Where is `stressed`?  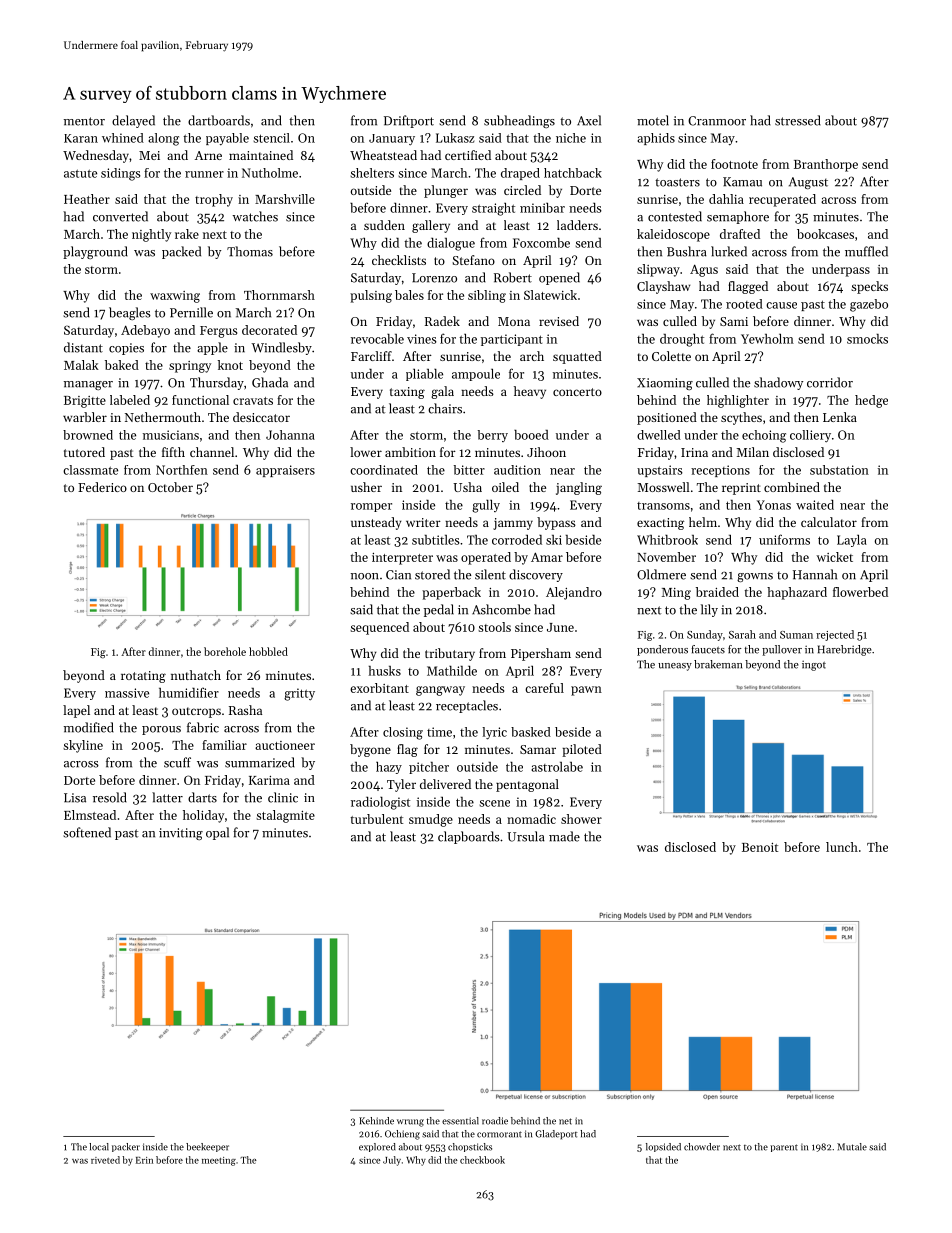 stressed is located at coordinates (798, 120).
